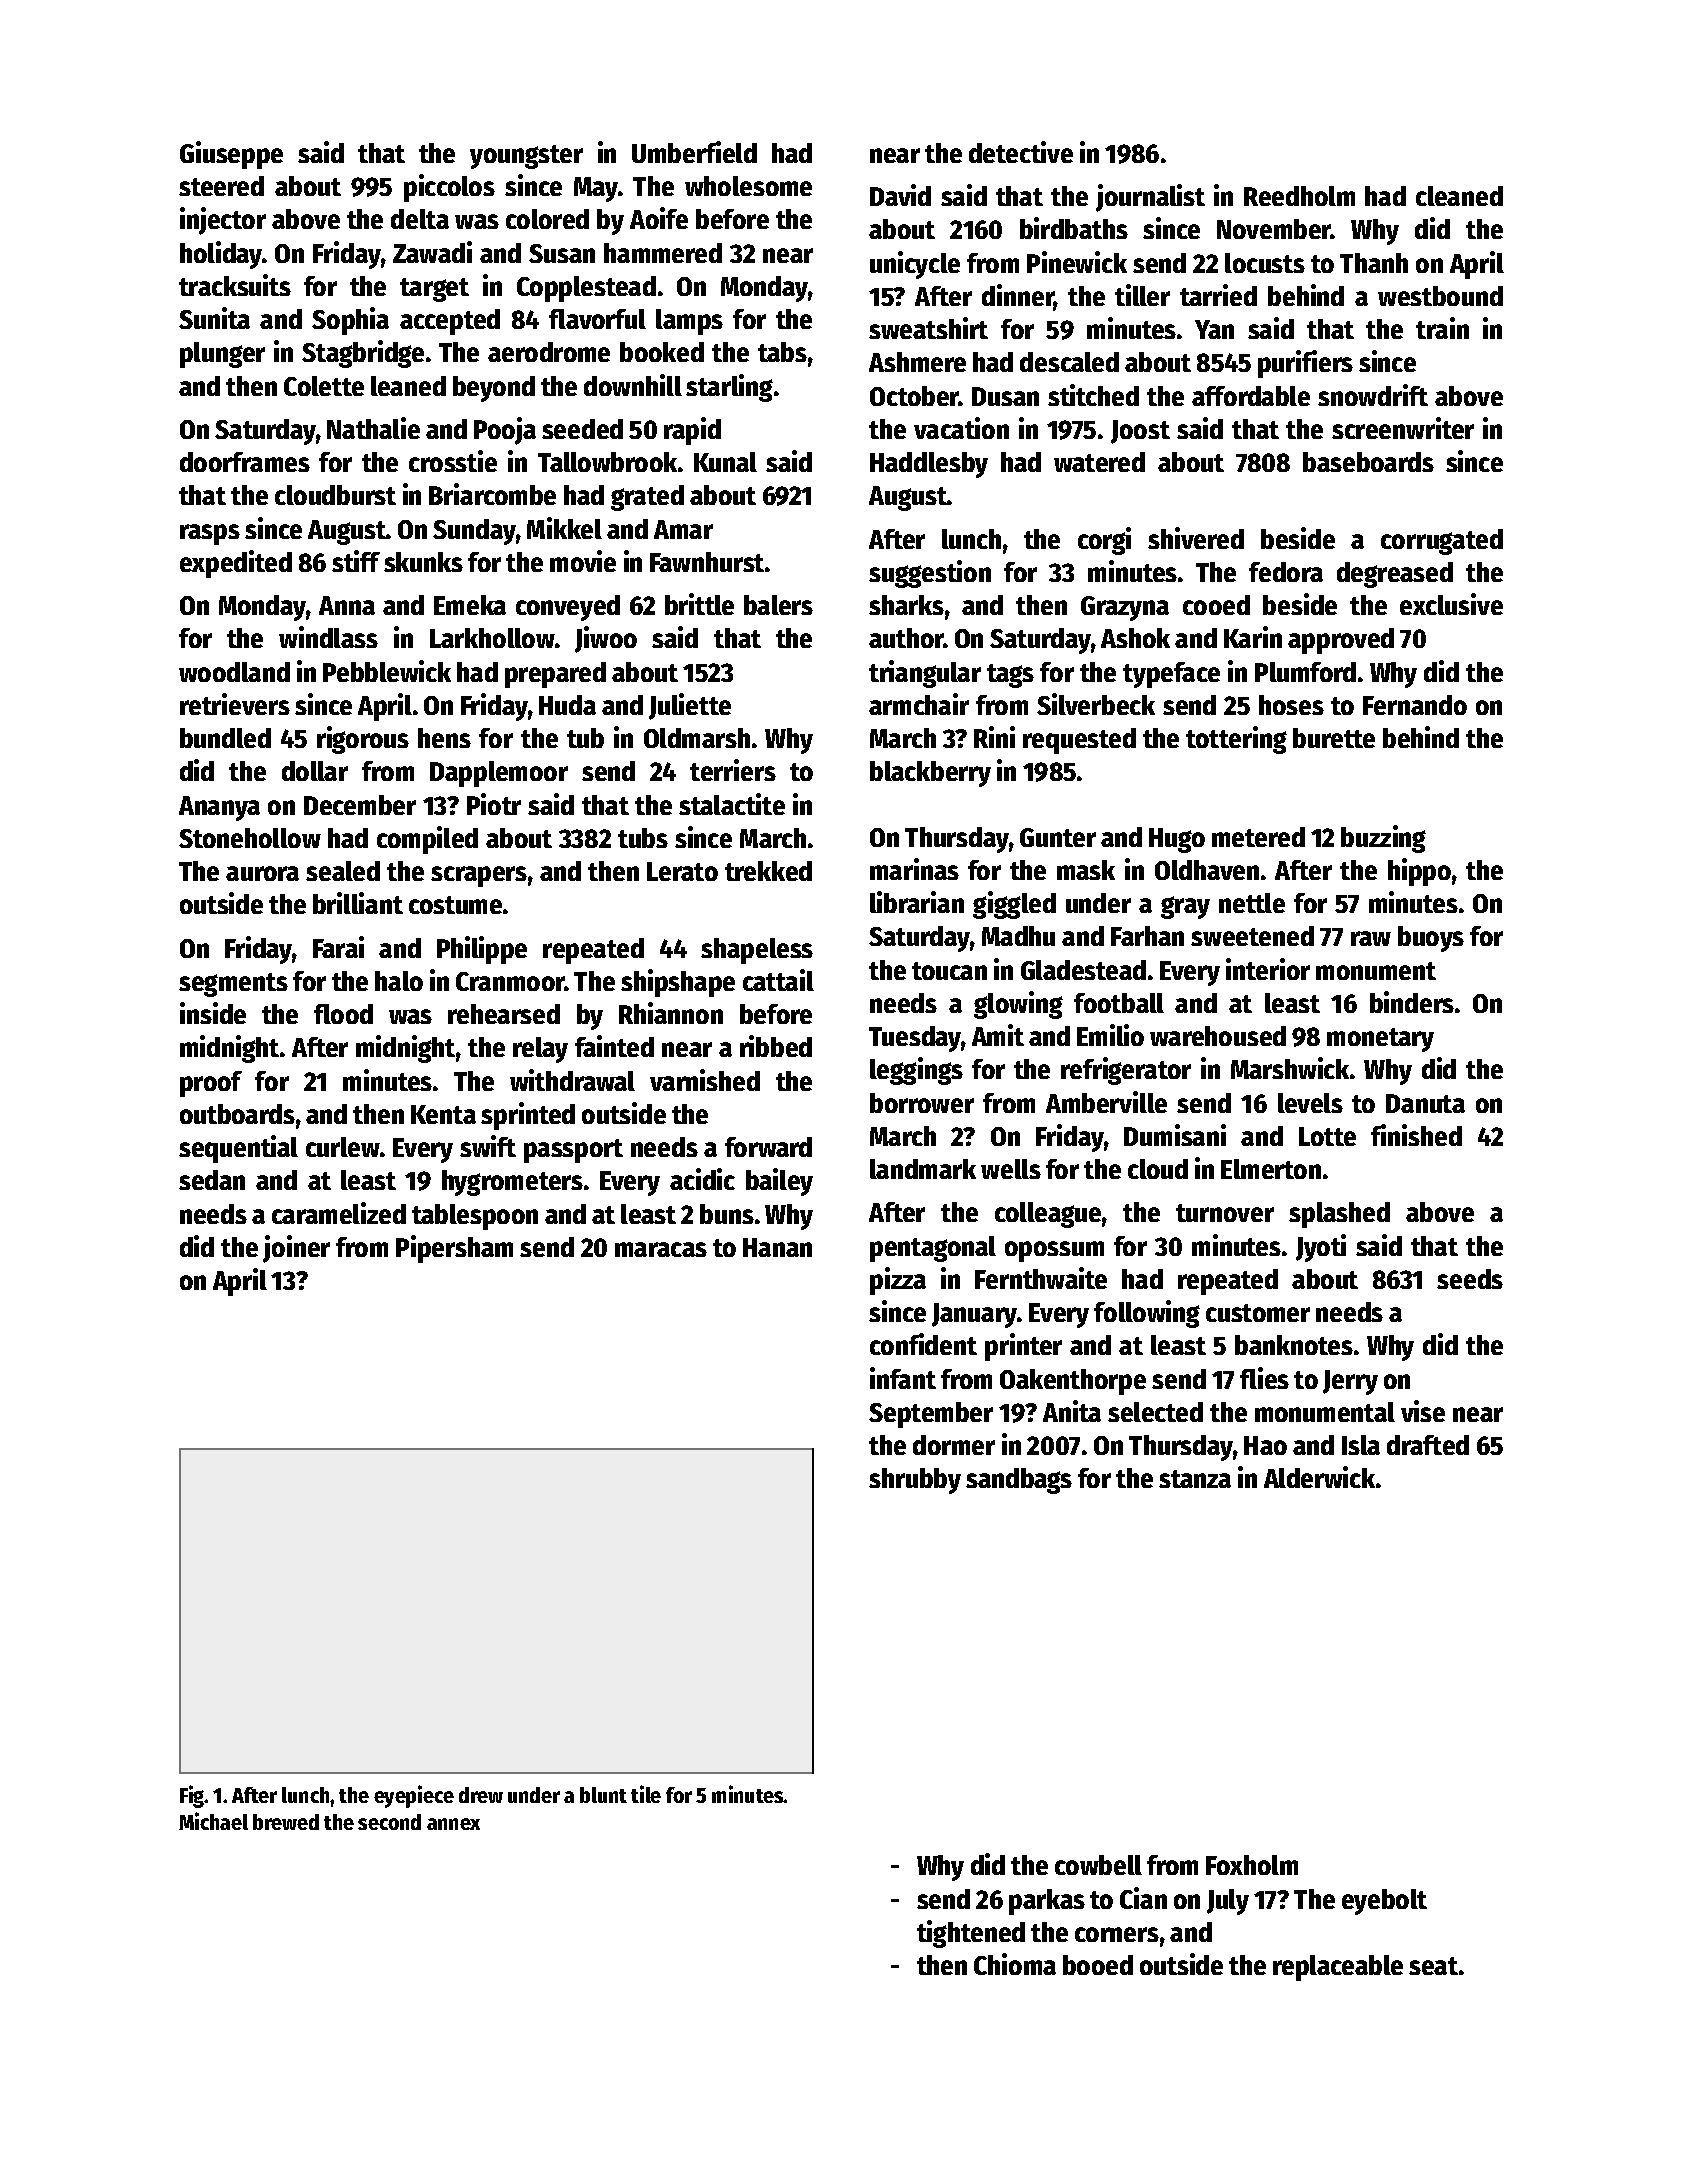 The image size is (1683, 2178). What do you see at coordinates (1319, 1477) in the screenshot?
I see `Alderwick` at bounding box center [1319, 1477].
